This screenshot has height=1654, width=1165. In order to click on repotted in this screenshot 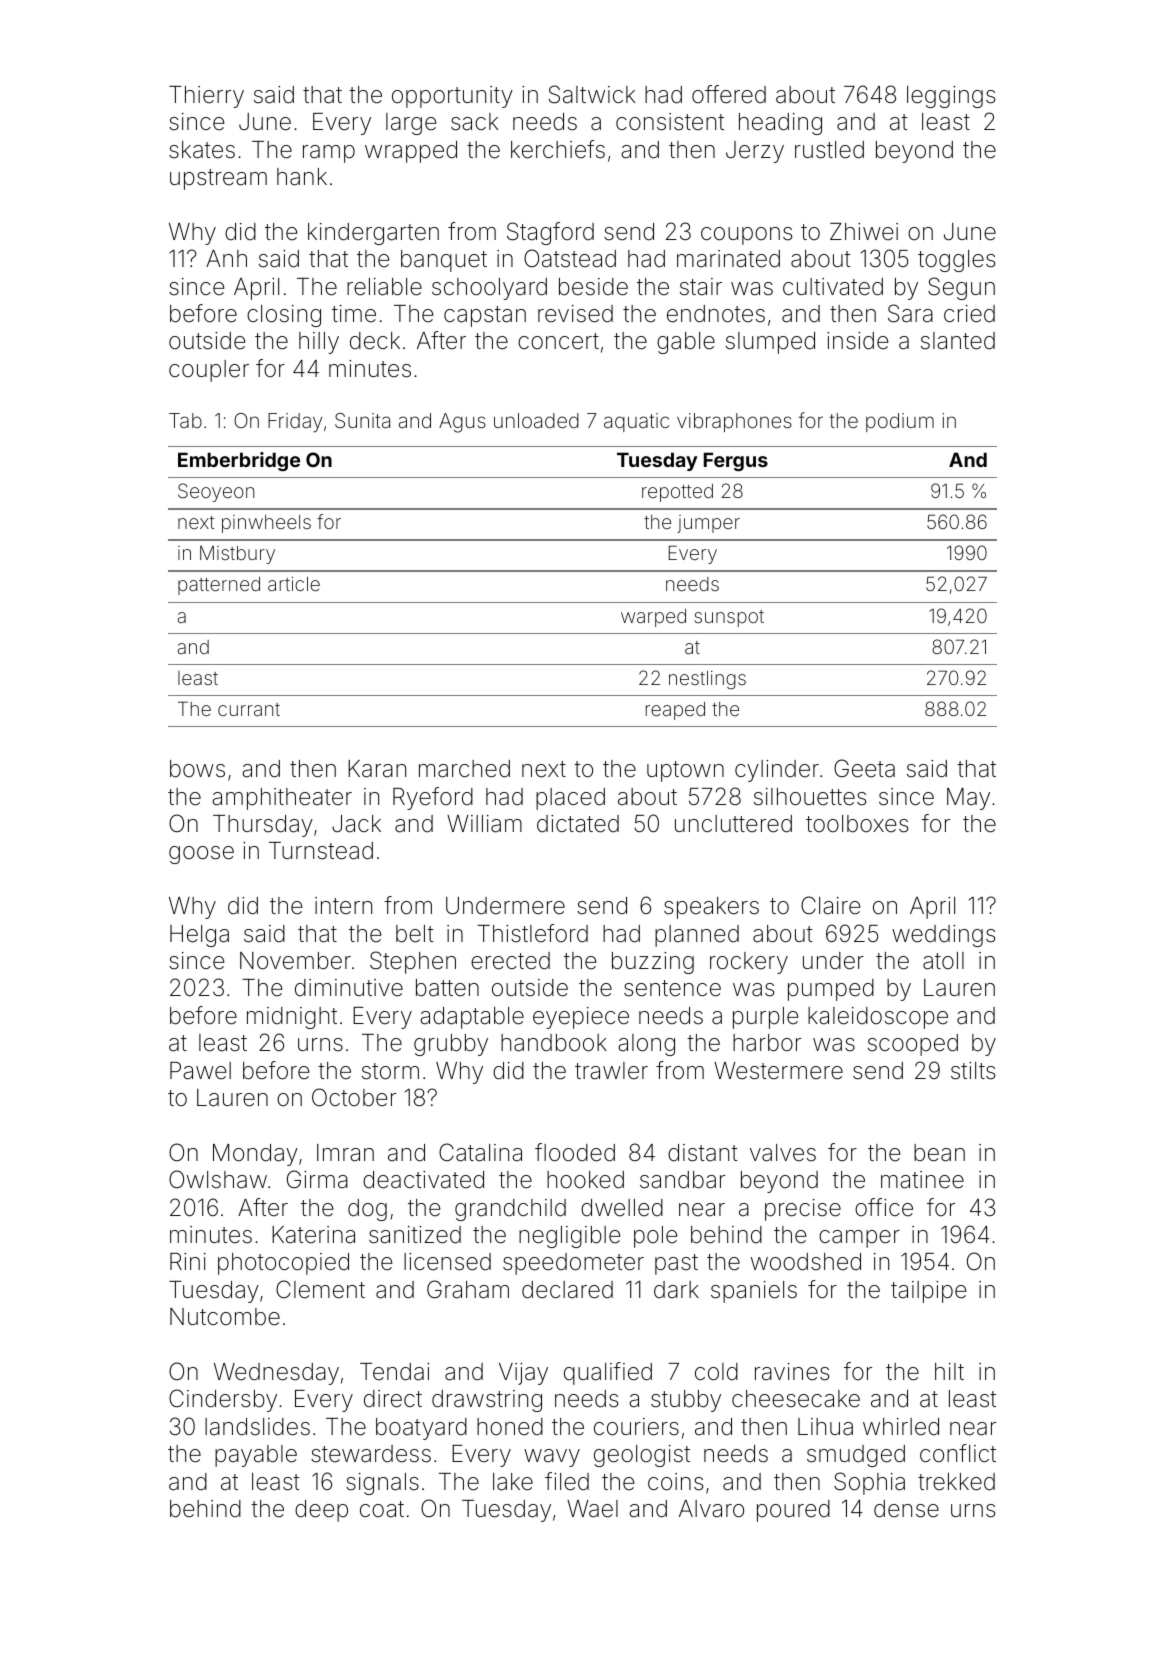, I will do `click(677, 493)`.
